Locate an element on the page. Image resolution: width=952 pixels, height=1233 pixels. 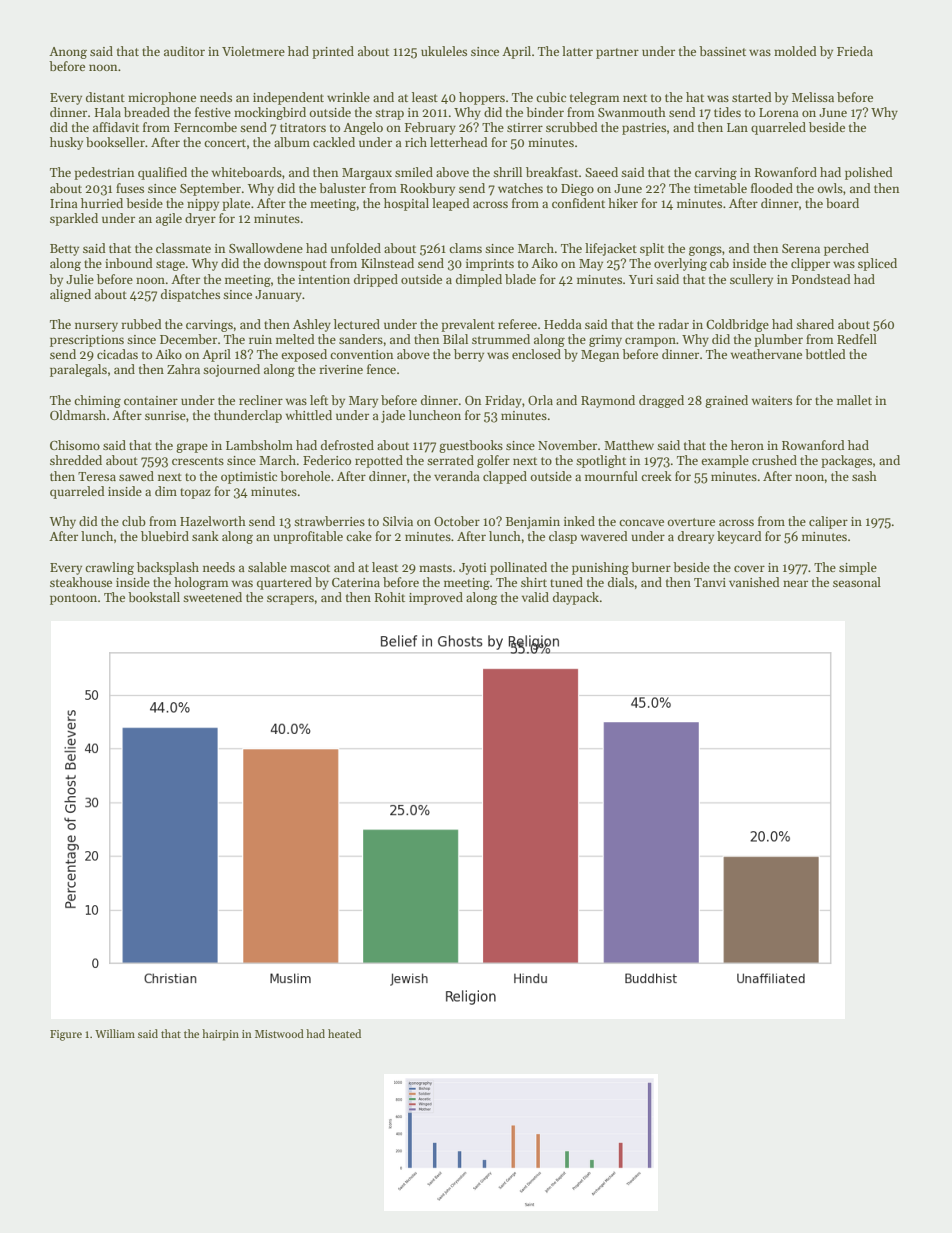
classmate is located at coordinates (183, 248).
